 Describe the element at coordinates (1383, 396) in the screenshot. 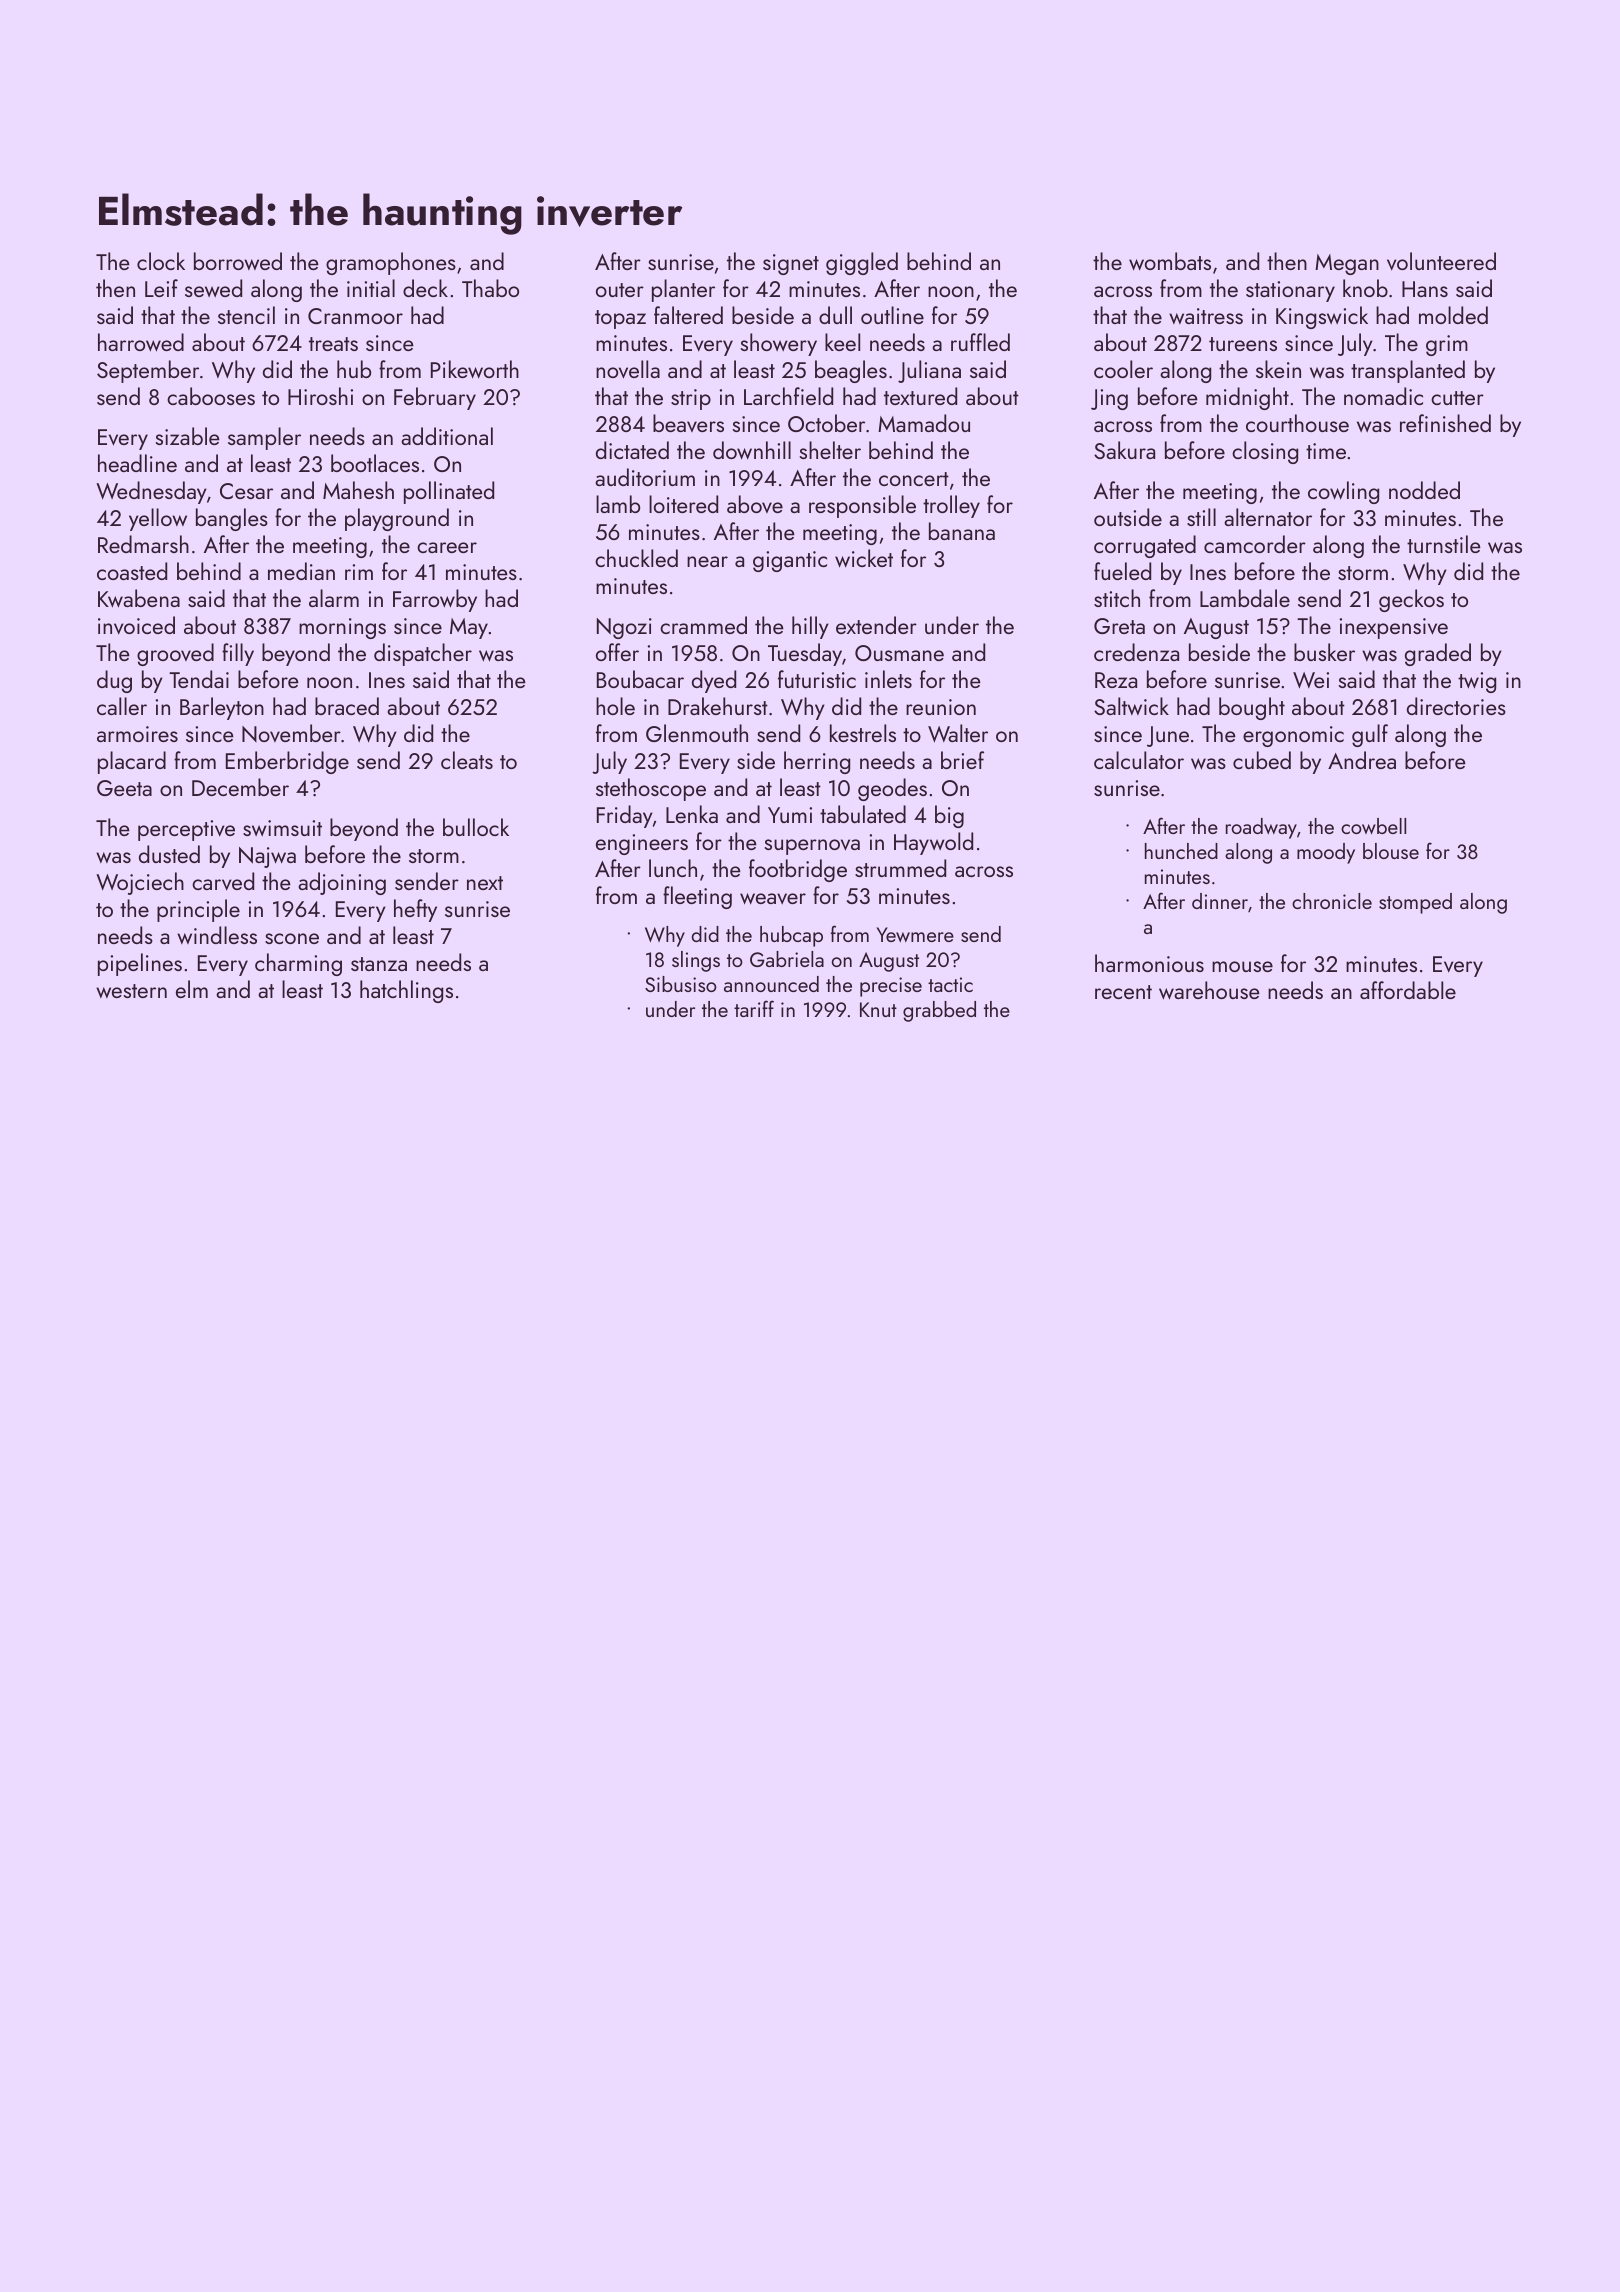

I see `nomadic` at that location.
